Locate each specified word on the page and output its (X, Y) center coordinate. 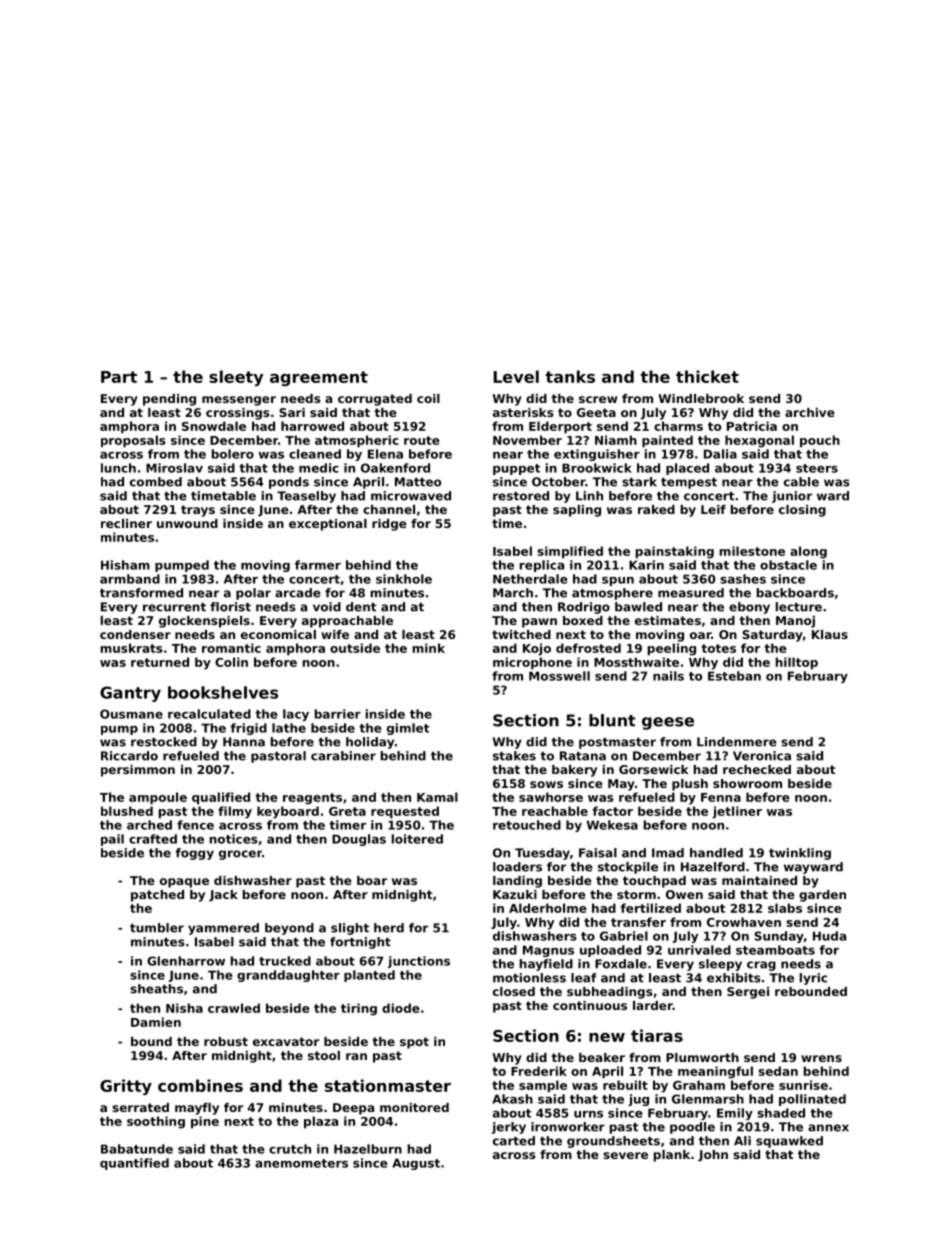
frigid (248, 729)
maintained (759, 880)
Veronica (762, 756)
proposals (133, 441)
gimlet (408, 729)
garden (822, 896)
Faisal (598, 853)
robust (226, 1041)
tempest (689, 483)
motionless (529, 978)
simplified (570, 552)
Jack (223, 896)
